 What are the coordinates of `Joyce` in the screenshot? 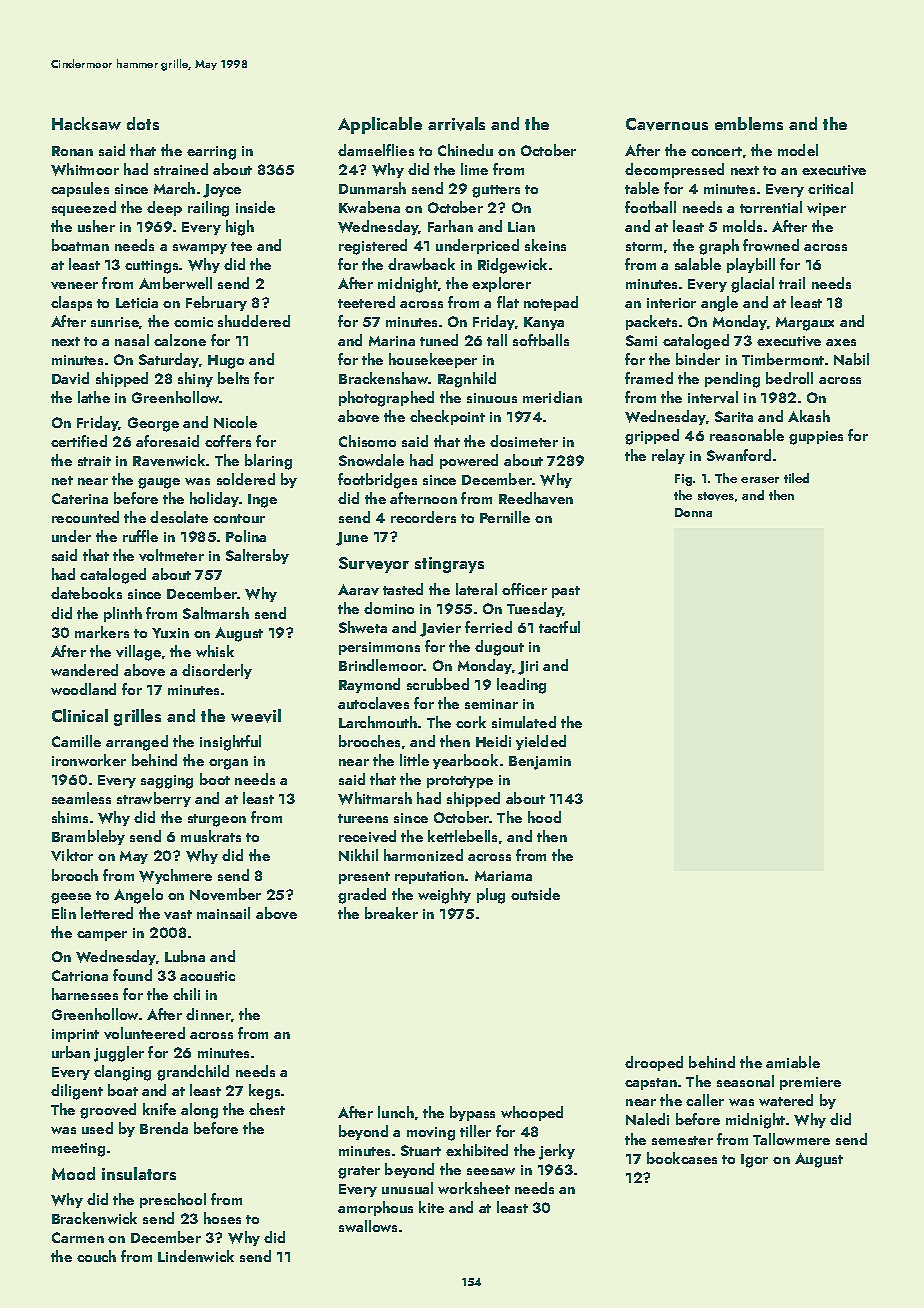 It's located at (222, 191).
